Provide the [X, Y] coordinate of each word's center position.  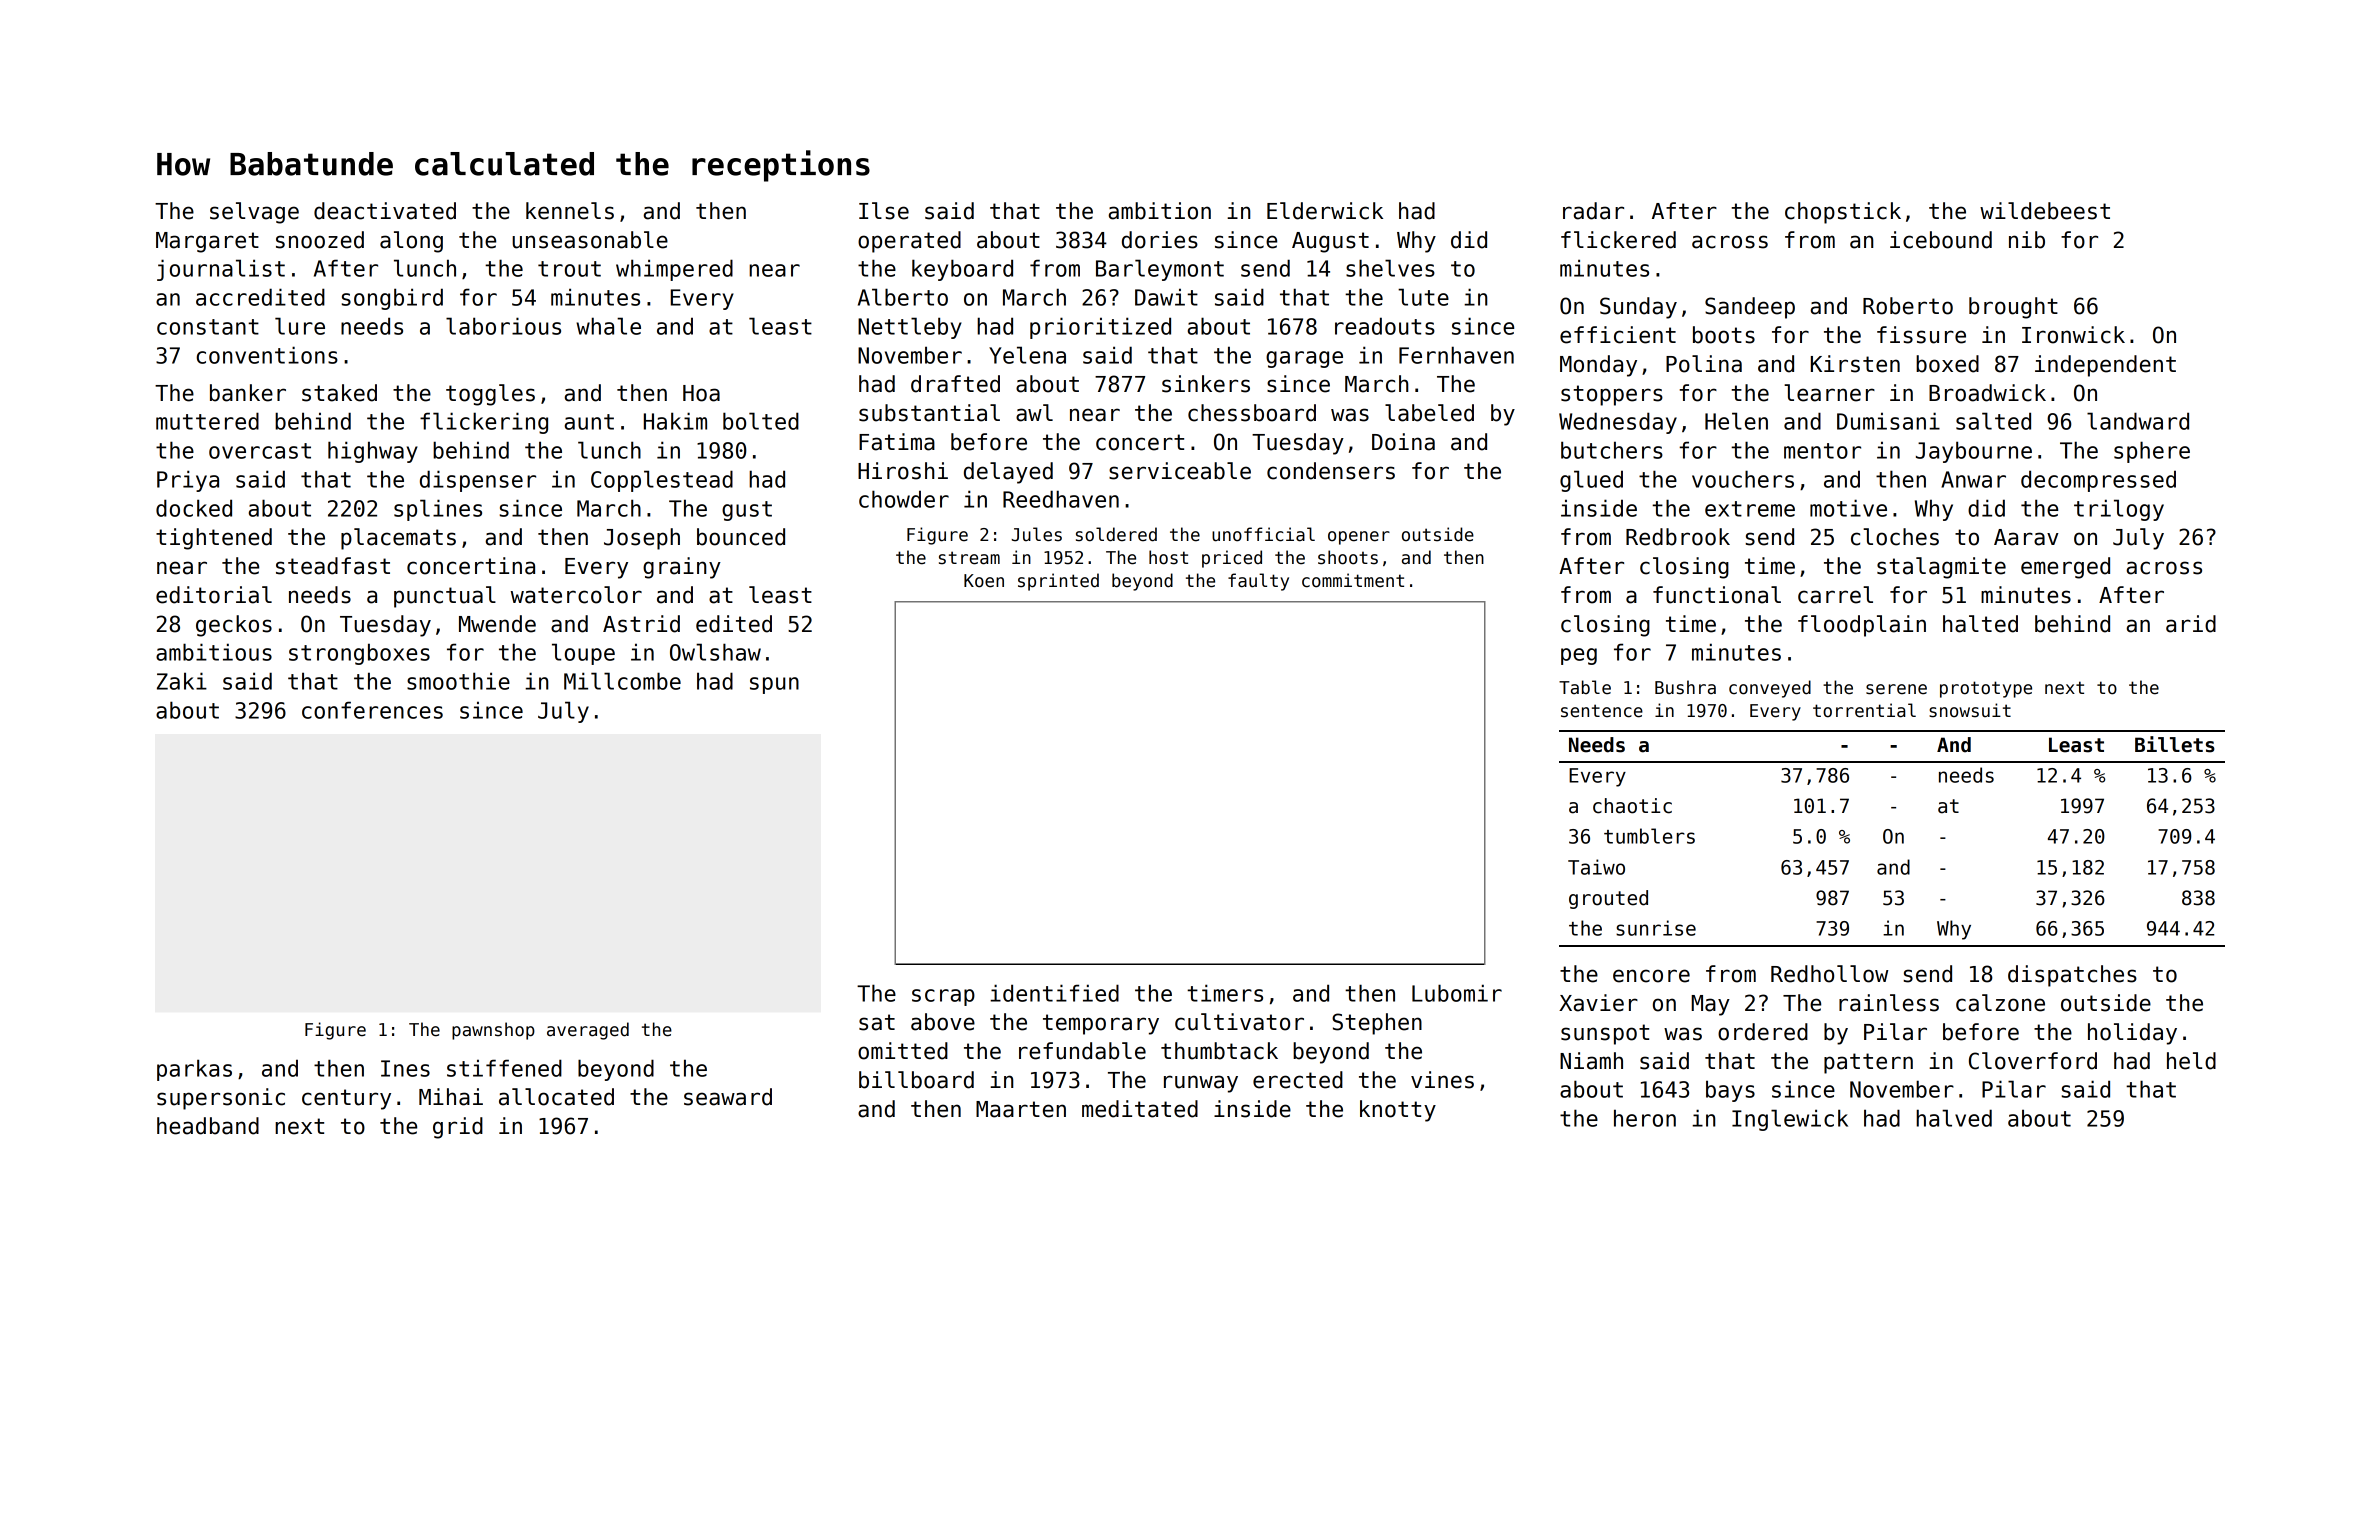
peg [1579, 656]
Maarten [1021, 1109]
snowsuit [1970, 710]
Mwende [497, 624]
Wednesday [1618, 423]
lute [1423, 297]
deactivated [385, 211]
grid [458, 1128]
